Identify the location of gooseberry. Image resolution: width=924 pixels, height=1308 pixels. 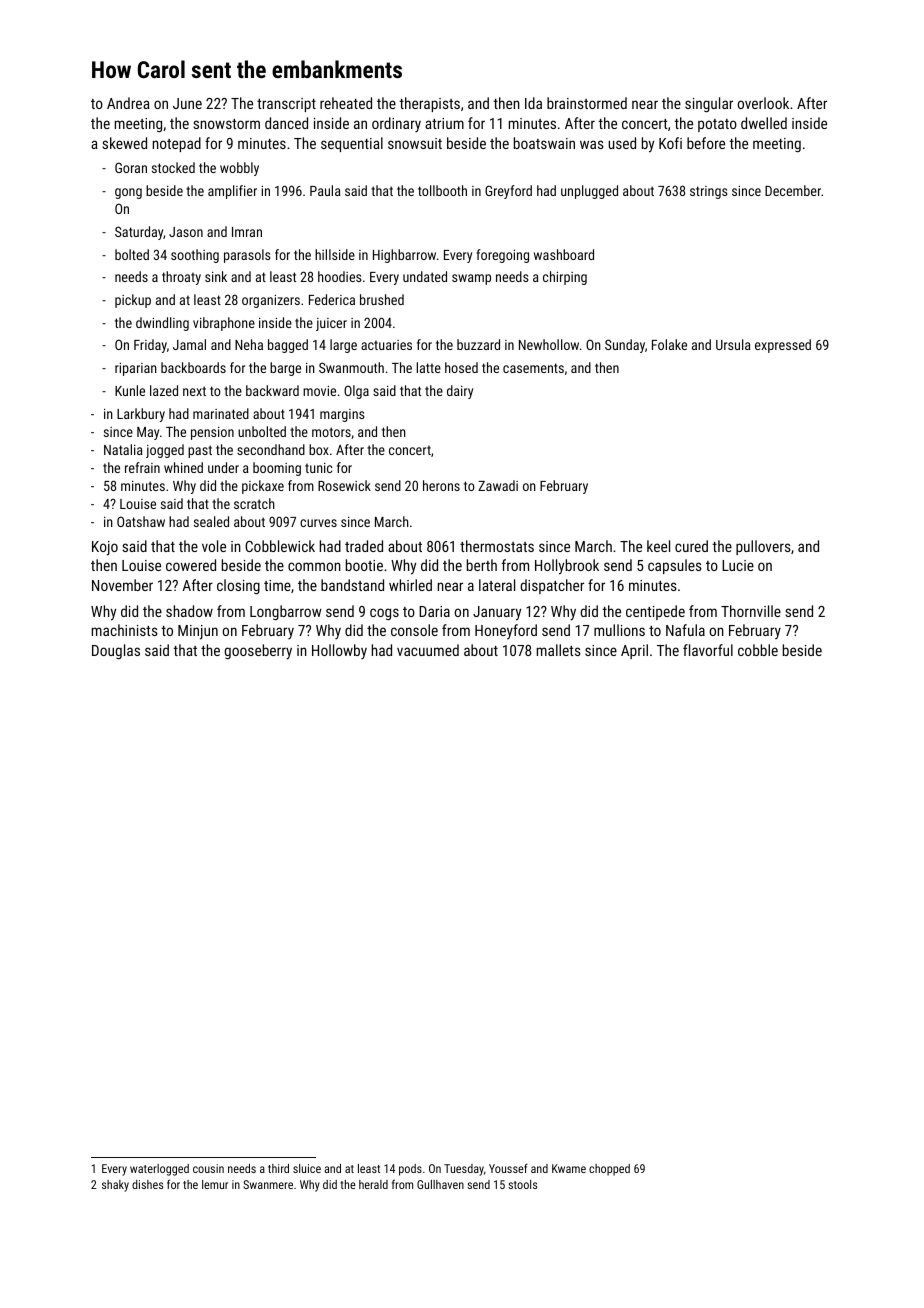
(258, 652).
